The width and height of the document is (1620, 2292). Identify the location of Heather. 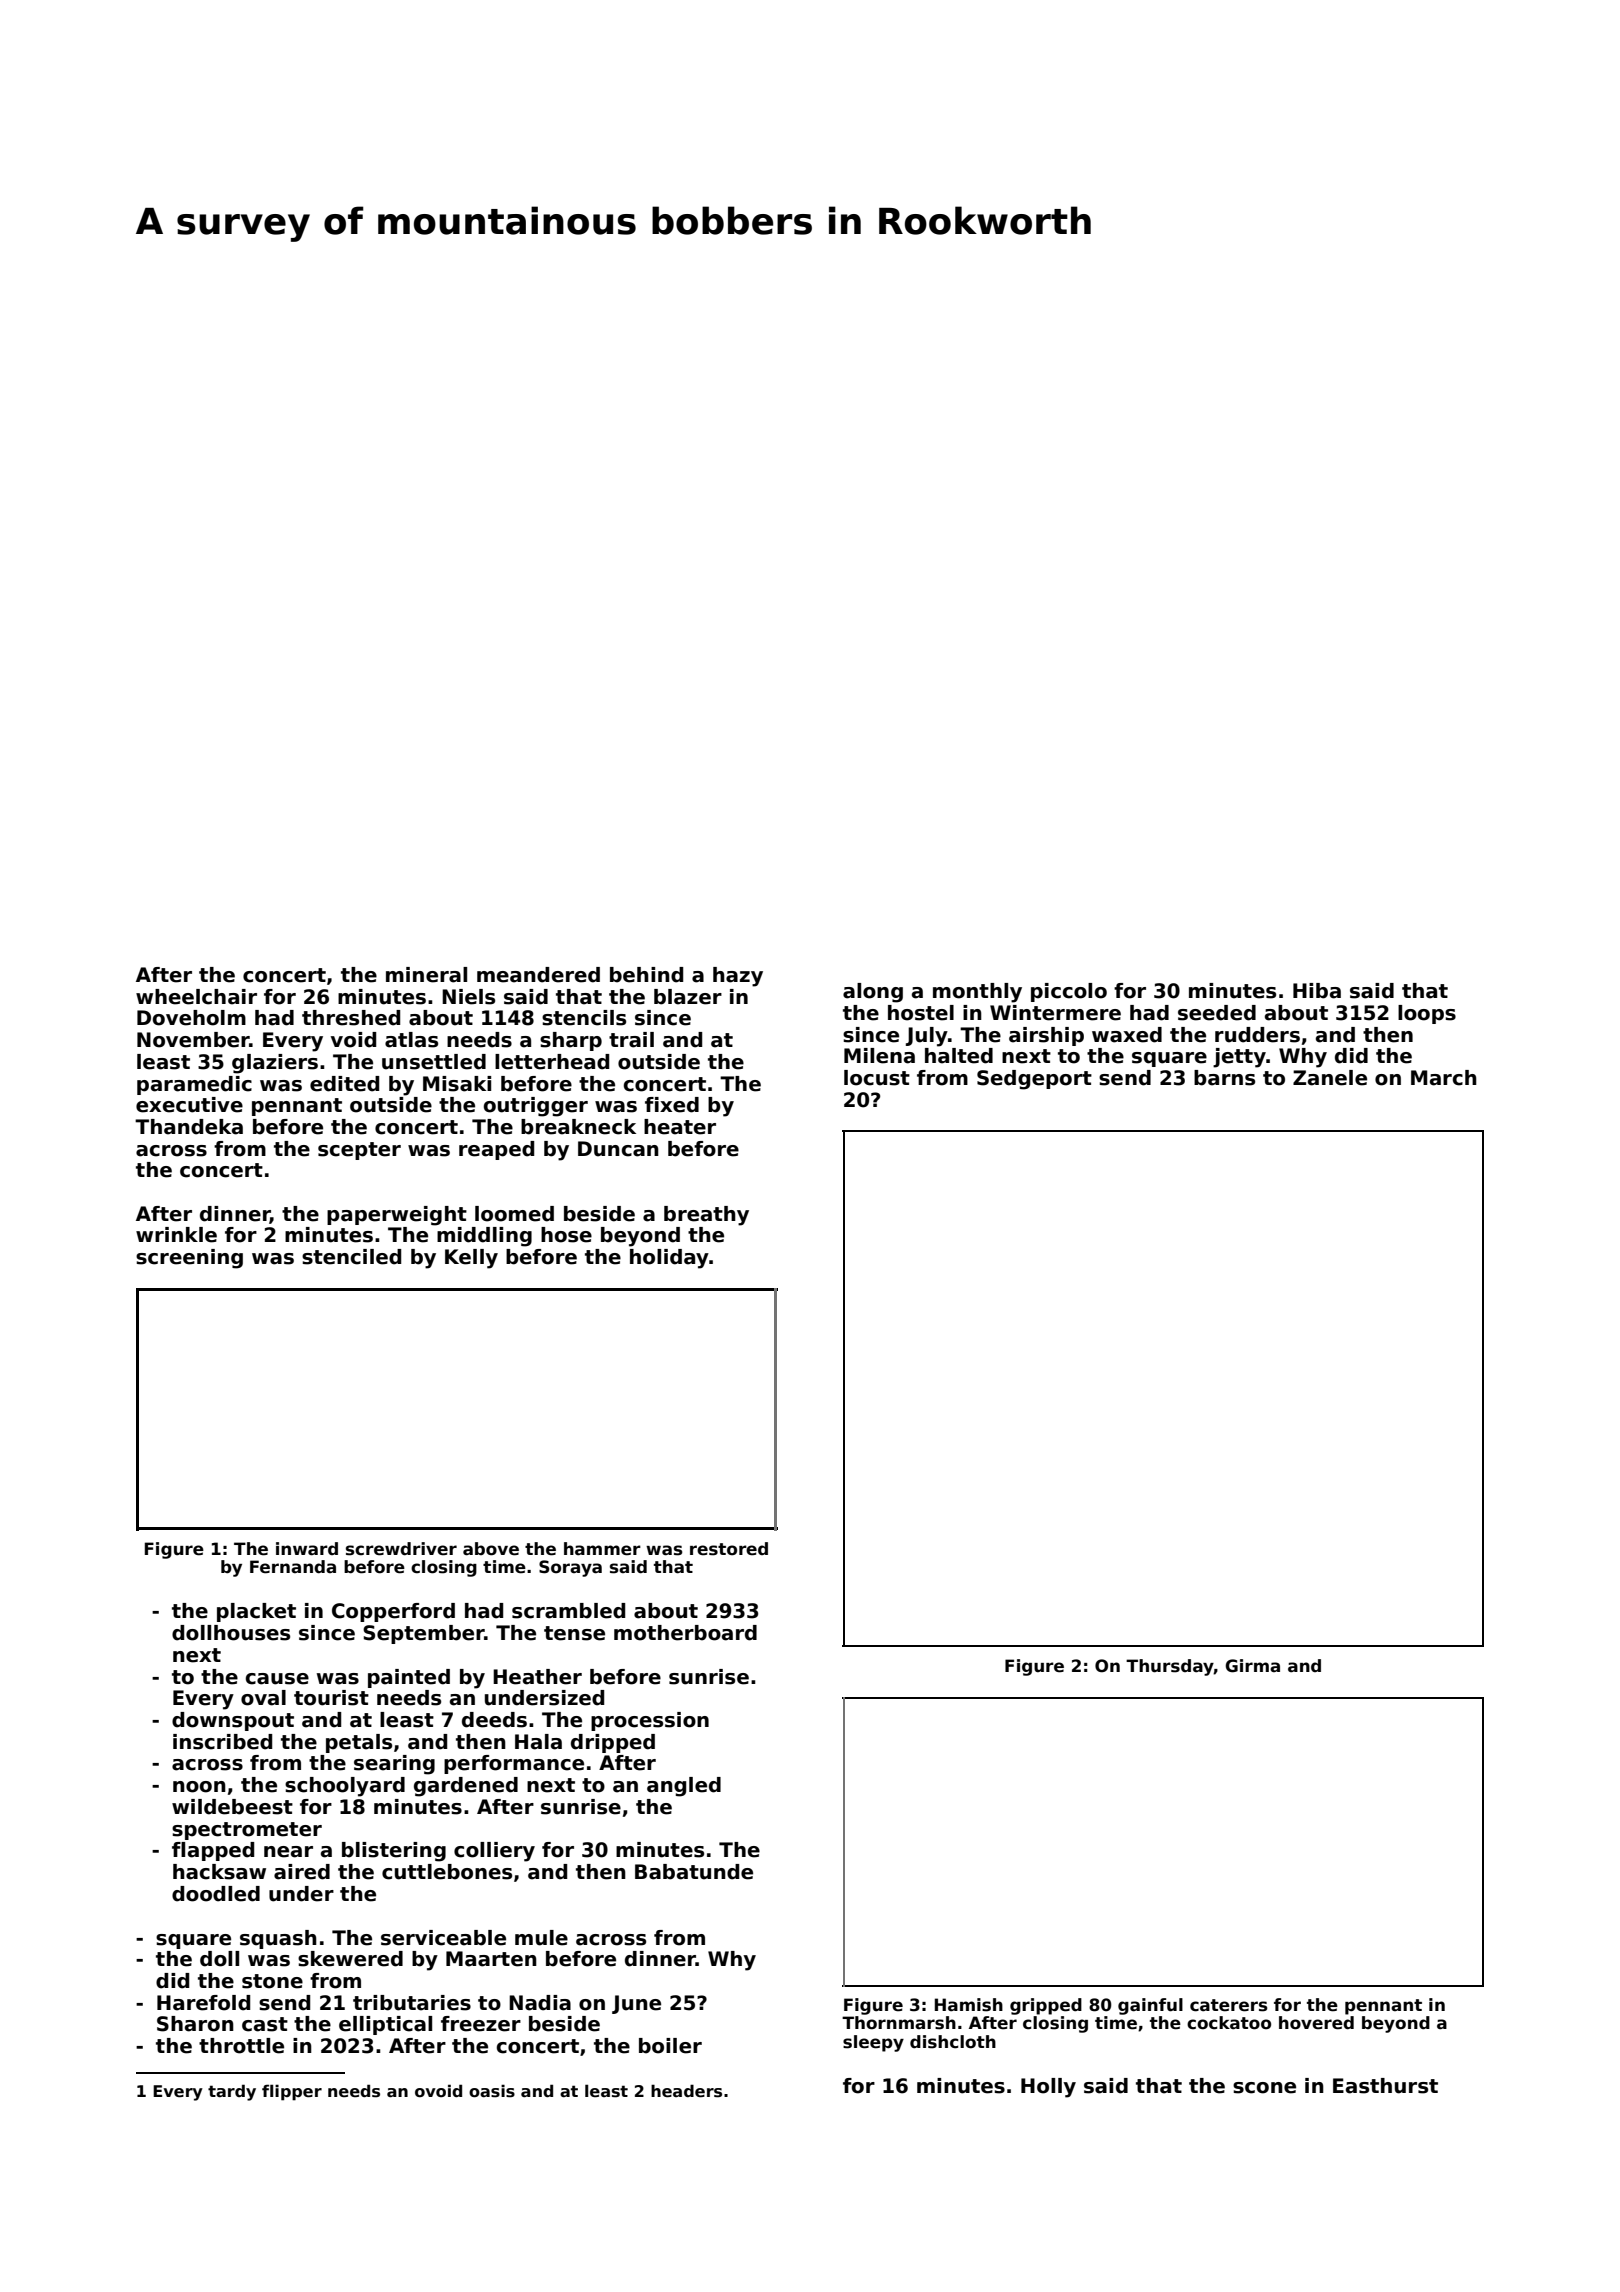
(537, 1677).
